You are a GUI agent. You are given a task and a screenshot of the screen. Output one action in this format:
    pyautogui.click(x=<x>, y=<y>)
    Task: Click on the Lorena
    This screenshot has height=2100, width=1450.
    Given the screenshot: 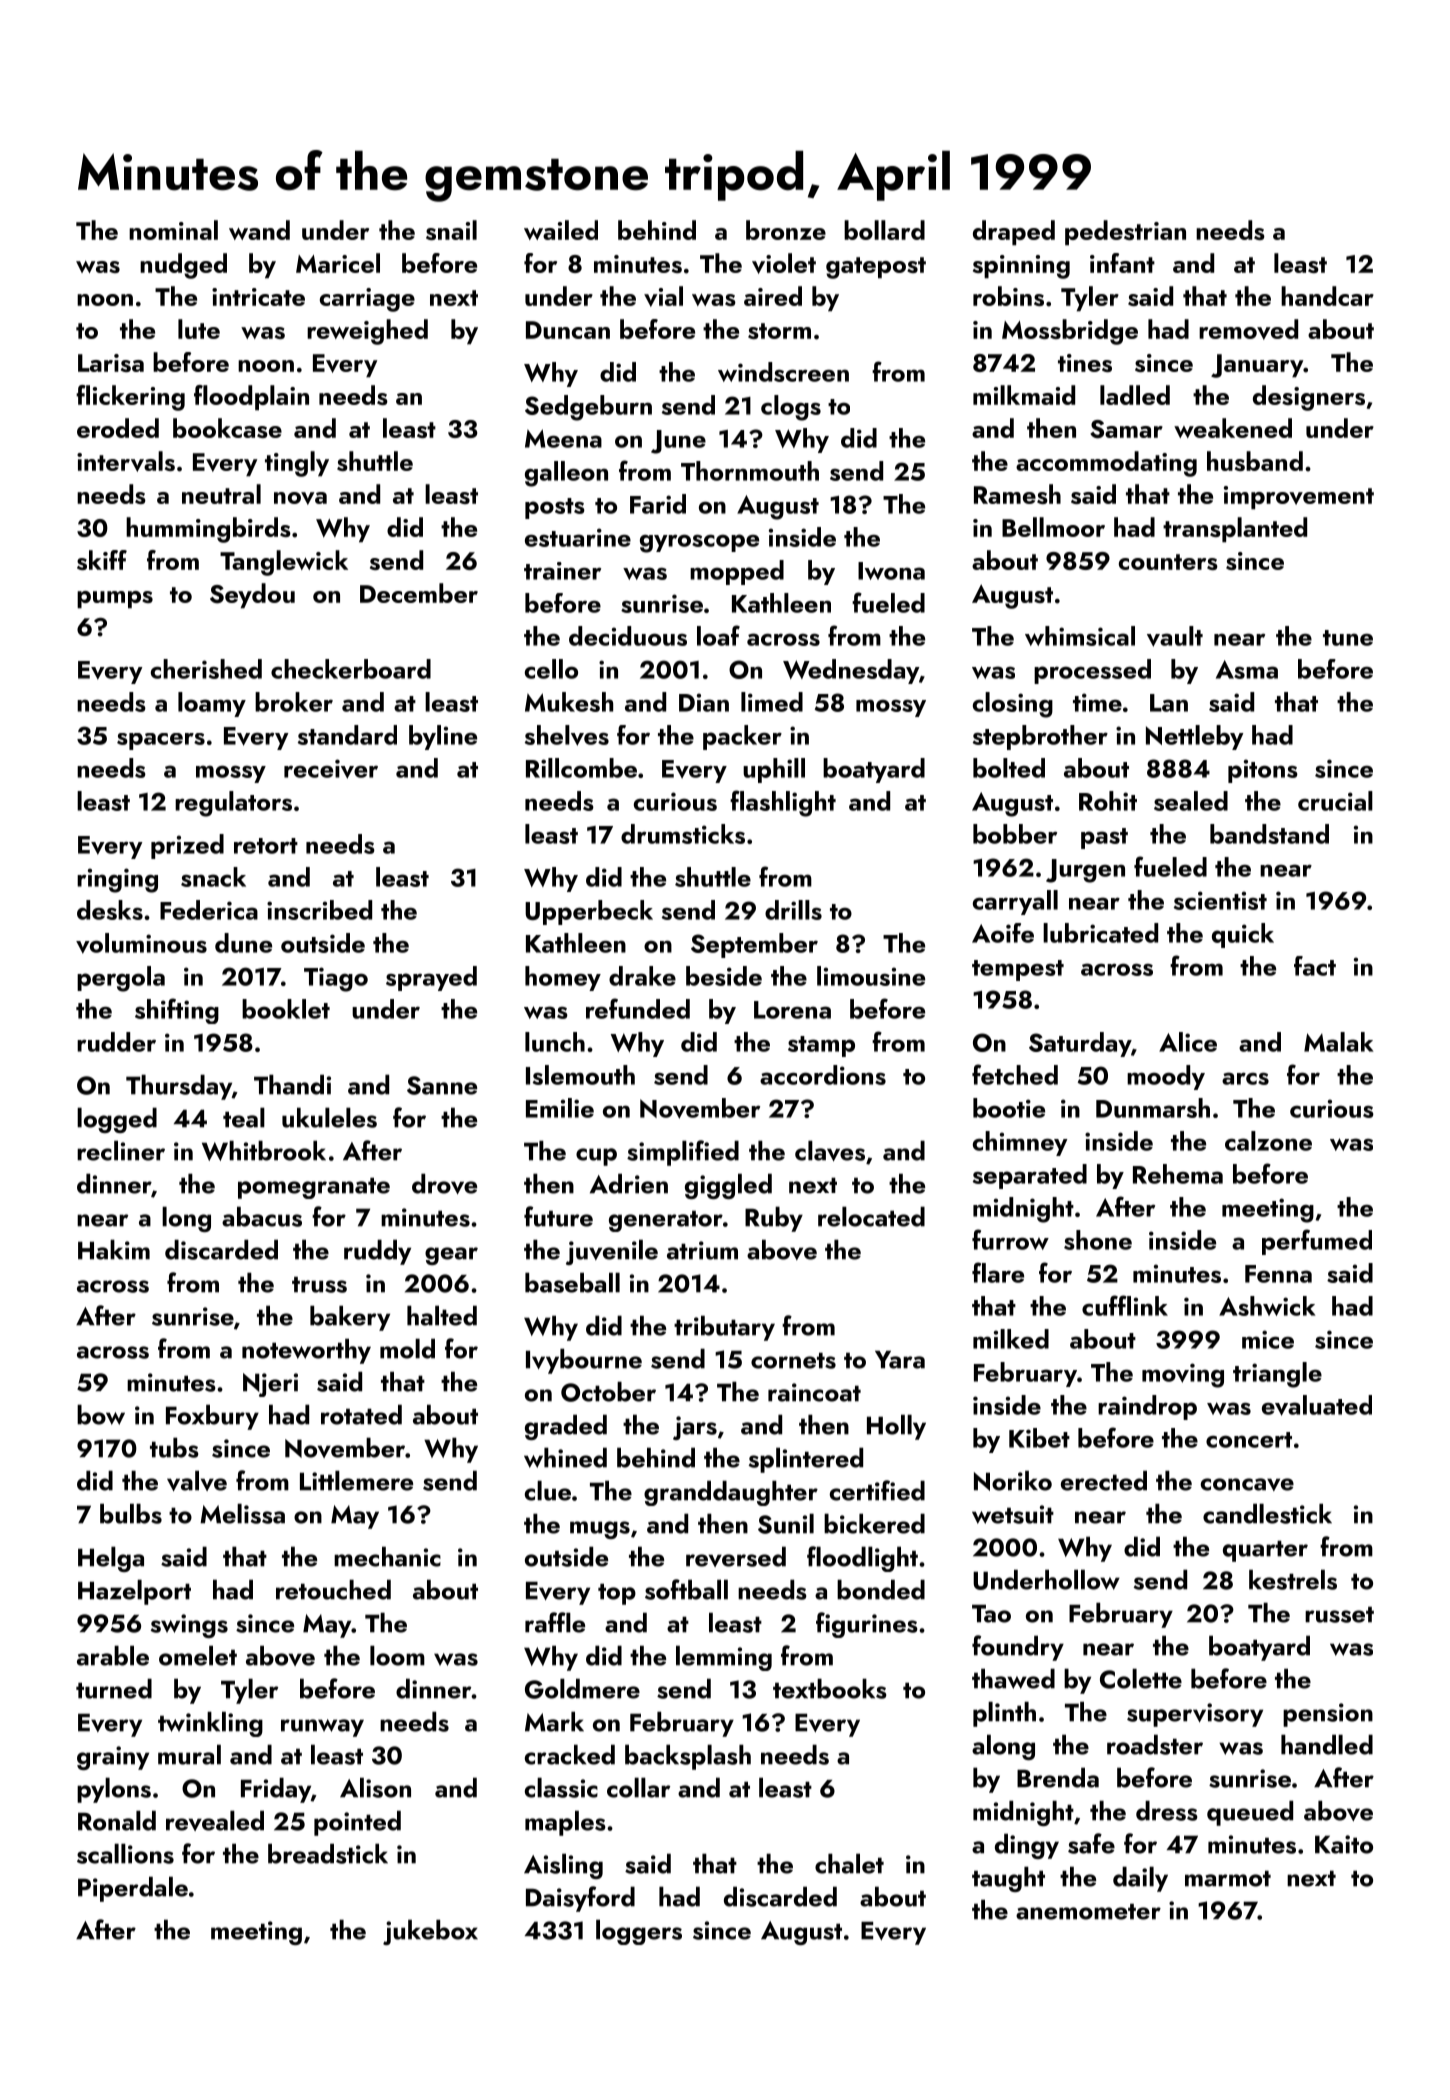 What is the action you would take?
    pyautogui.click(x=792, y=1010)
